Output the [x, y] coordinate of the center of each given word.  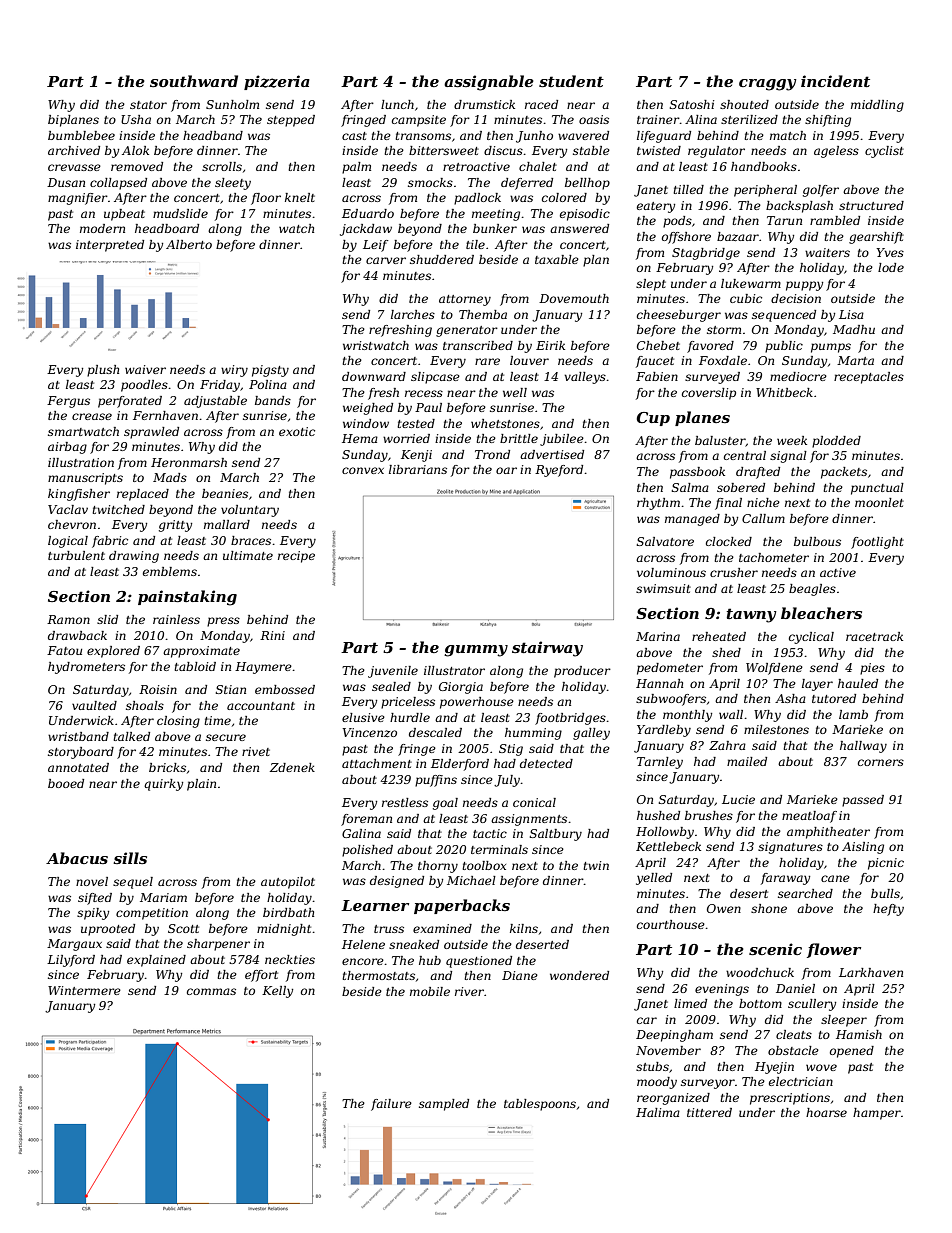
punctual [877, 489]
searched [805, 893]
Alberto [189, 244]
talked [131, 736]
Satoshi [692, 104]
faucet [655, 362]
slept [651, 285]
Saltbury [556, 835]
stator [148, 105]
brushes [709, 815]
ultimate [248, 555]
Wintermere [84, 990]
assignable [489, 83]
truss [389, 929]
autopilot [288, 883]
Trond [492, 454]
